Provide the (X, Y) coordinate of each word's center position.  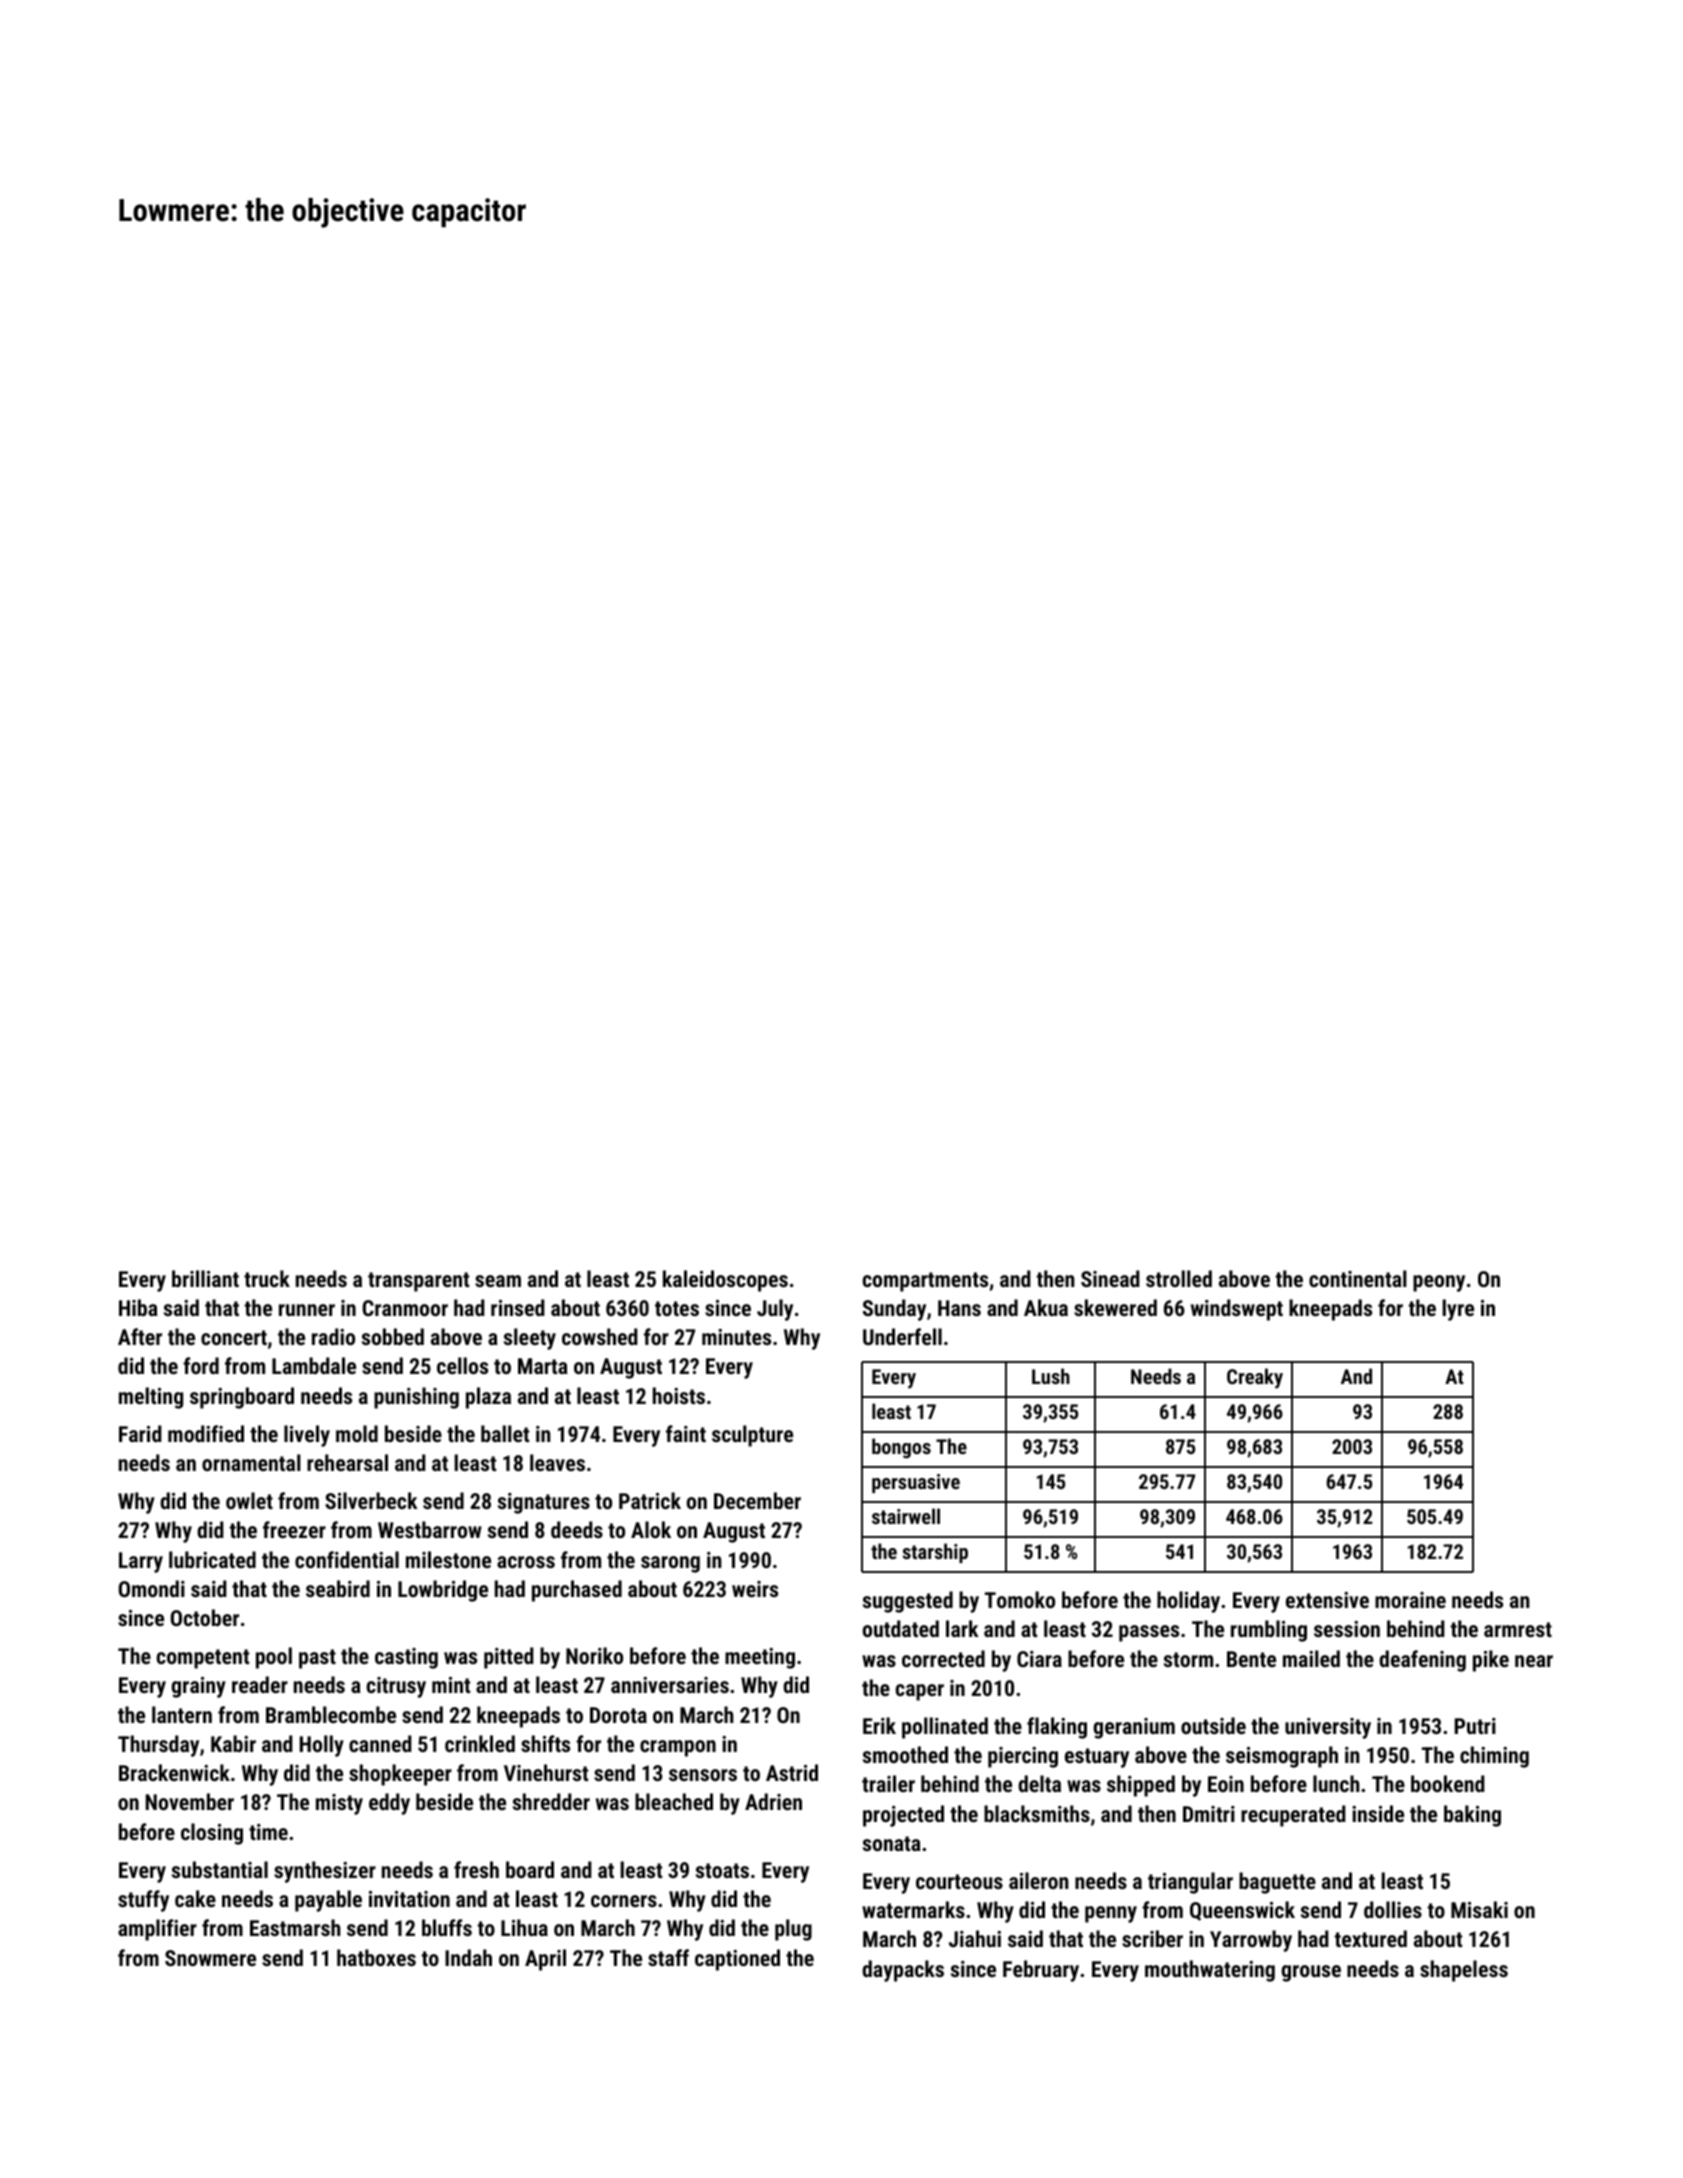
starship (935, 1553)
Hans (959, 1308)
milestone (448, 1559)
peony (1439, 1283)
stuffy (143, 1901)
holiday (1188, 1602)
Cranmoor (405, 1308)
